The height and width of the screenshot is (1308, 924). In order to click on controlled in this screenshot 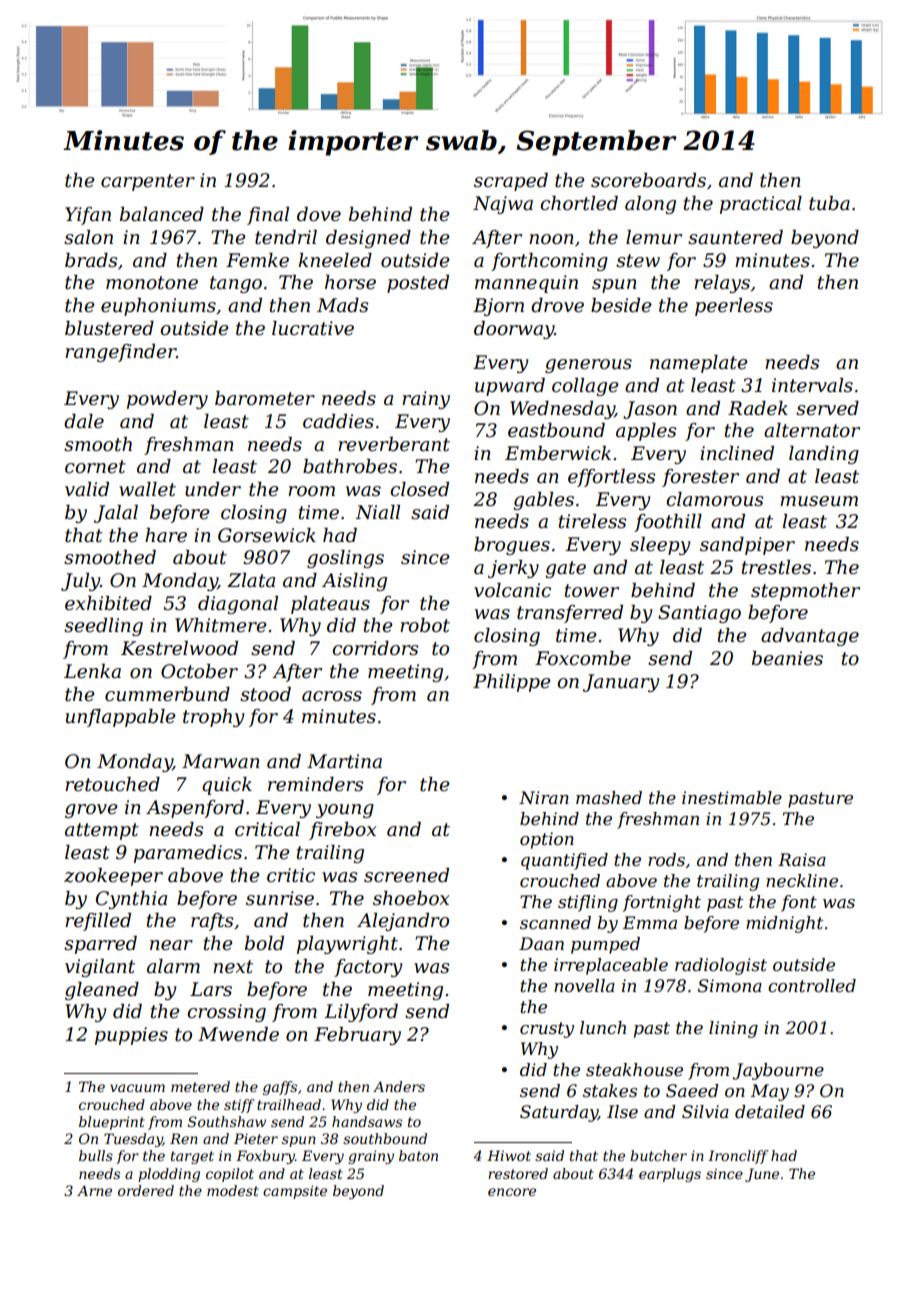, I will do `click(812, 986)`.
